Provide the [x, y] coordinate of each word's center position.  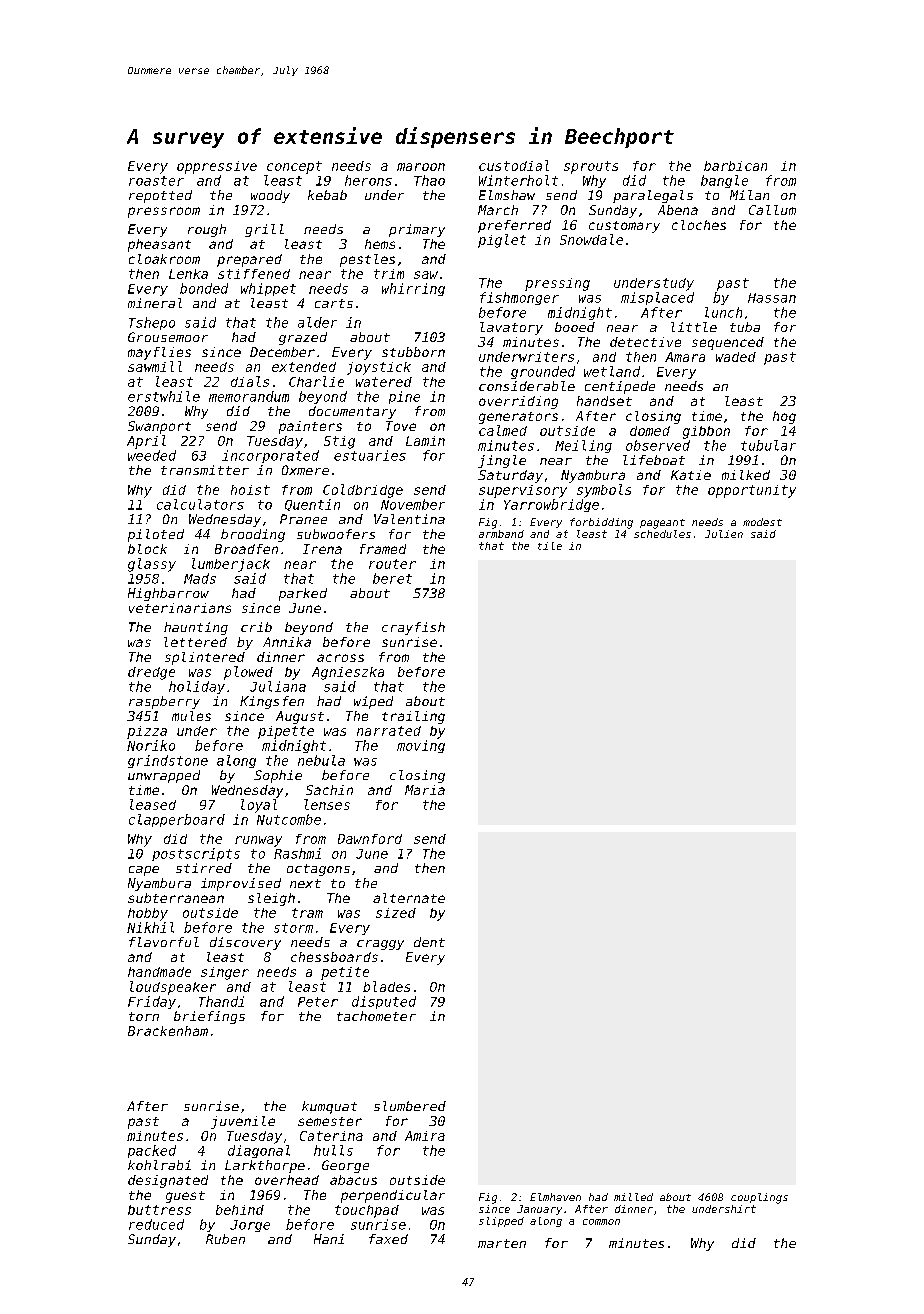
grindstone [168, 761]
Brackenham [168, 1031]
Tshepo [152, 323]
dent [429, 942]
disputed [384, 1002]
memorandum [249, 396]
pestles [367, 260]
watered [384, 382]
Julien [724, 534]
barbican [735, 166]
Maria [425, 790]
